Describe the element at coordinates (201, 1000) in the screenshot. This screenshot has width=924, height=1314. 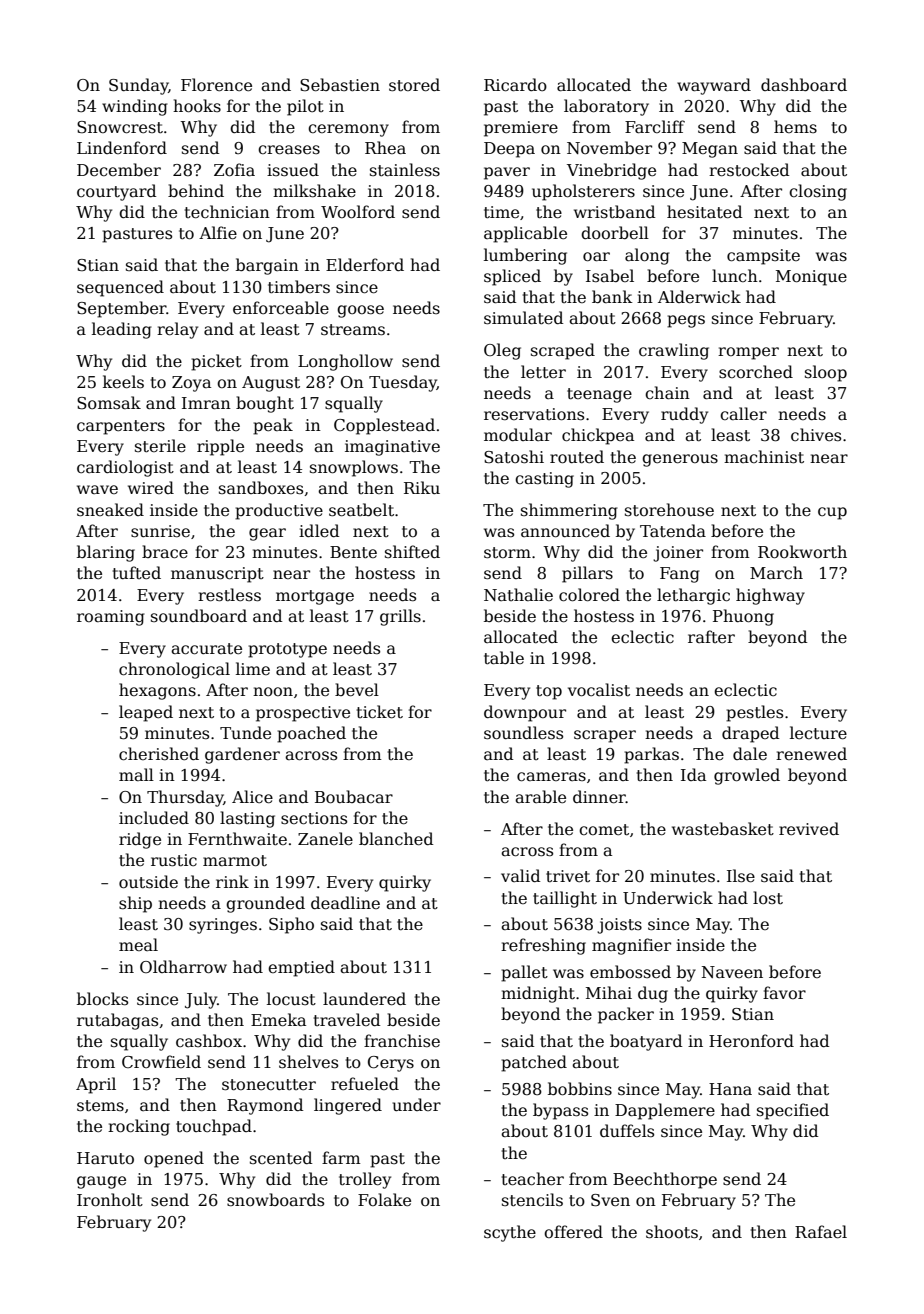
I see `July` at that location.
